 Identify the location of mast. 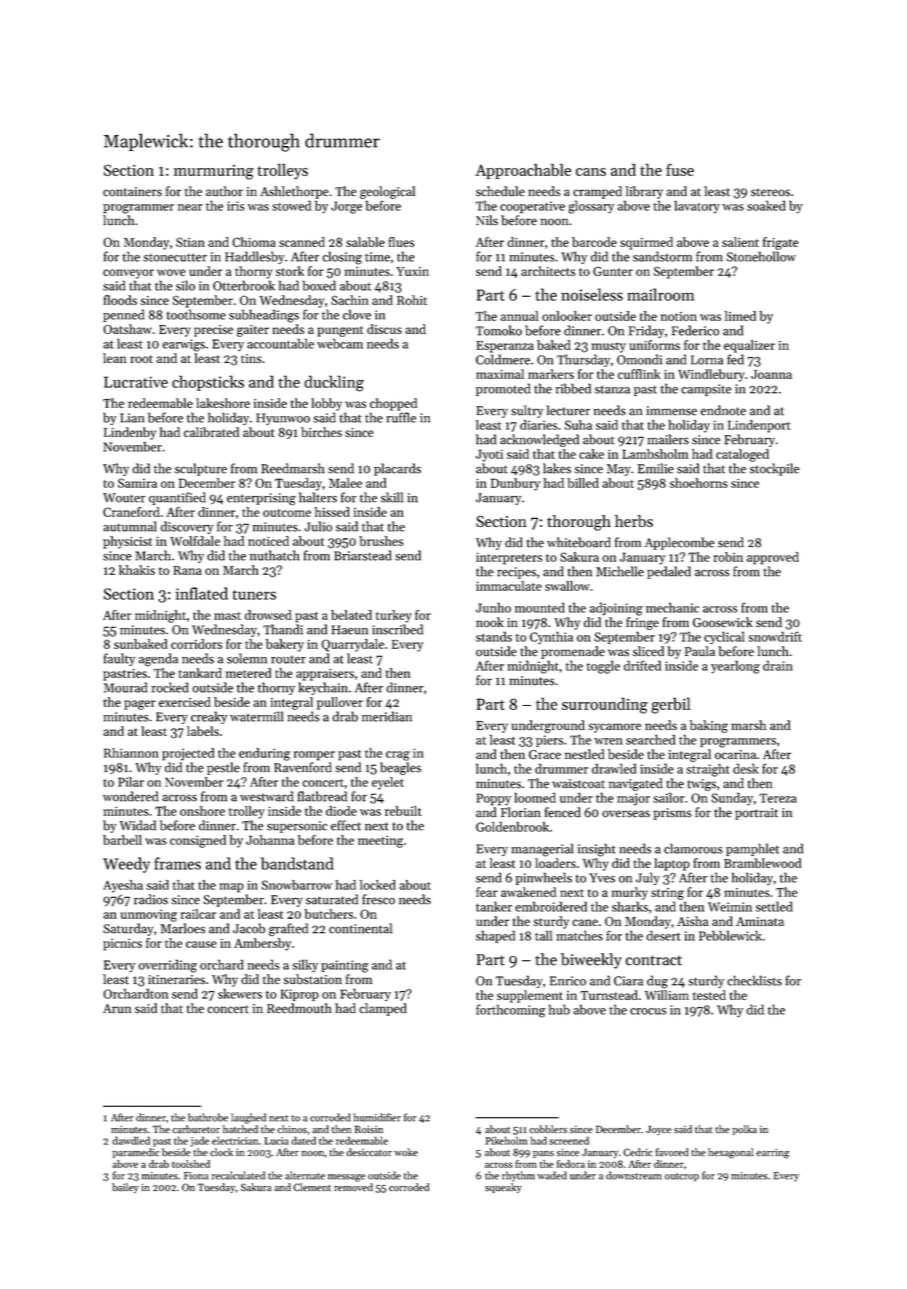
(227, 616).
